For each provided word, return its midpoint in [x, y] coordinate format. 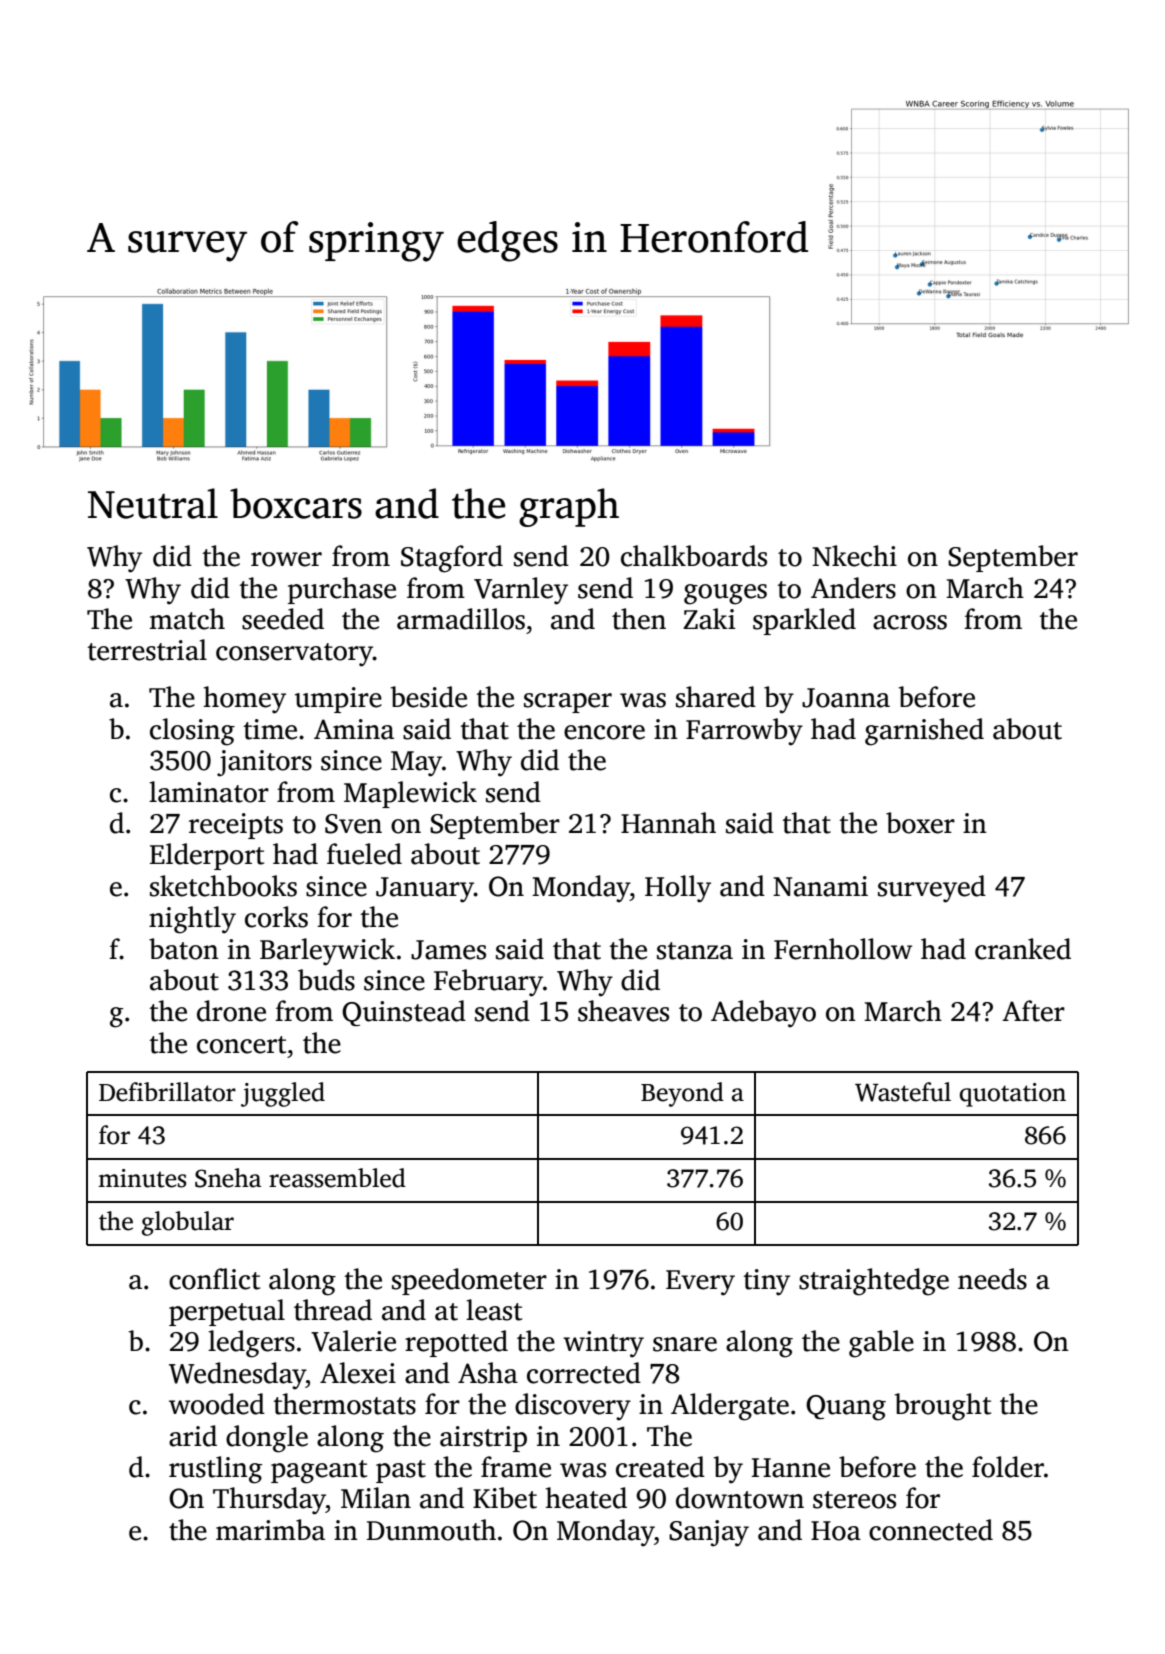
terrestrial [147, 650]
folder [1008, 1467]
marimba [270, 1530]
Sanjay [709, 1533]
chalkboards [694, 556]
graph [569, 507]
